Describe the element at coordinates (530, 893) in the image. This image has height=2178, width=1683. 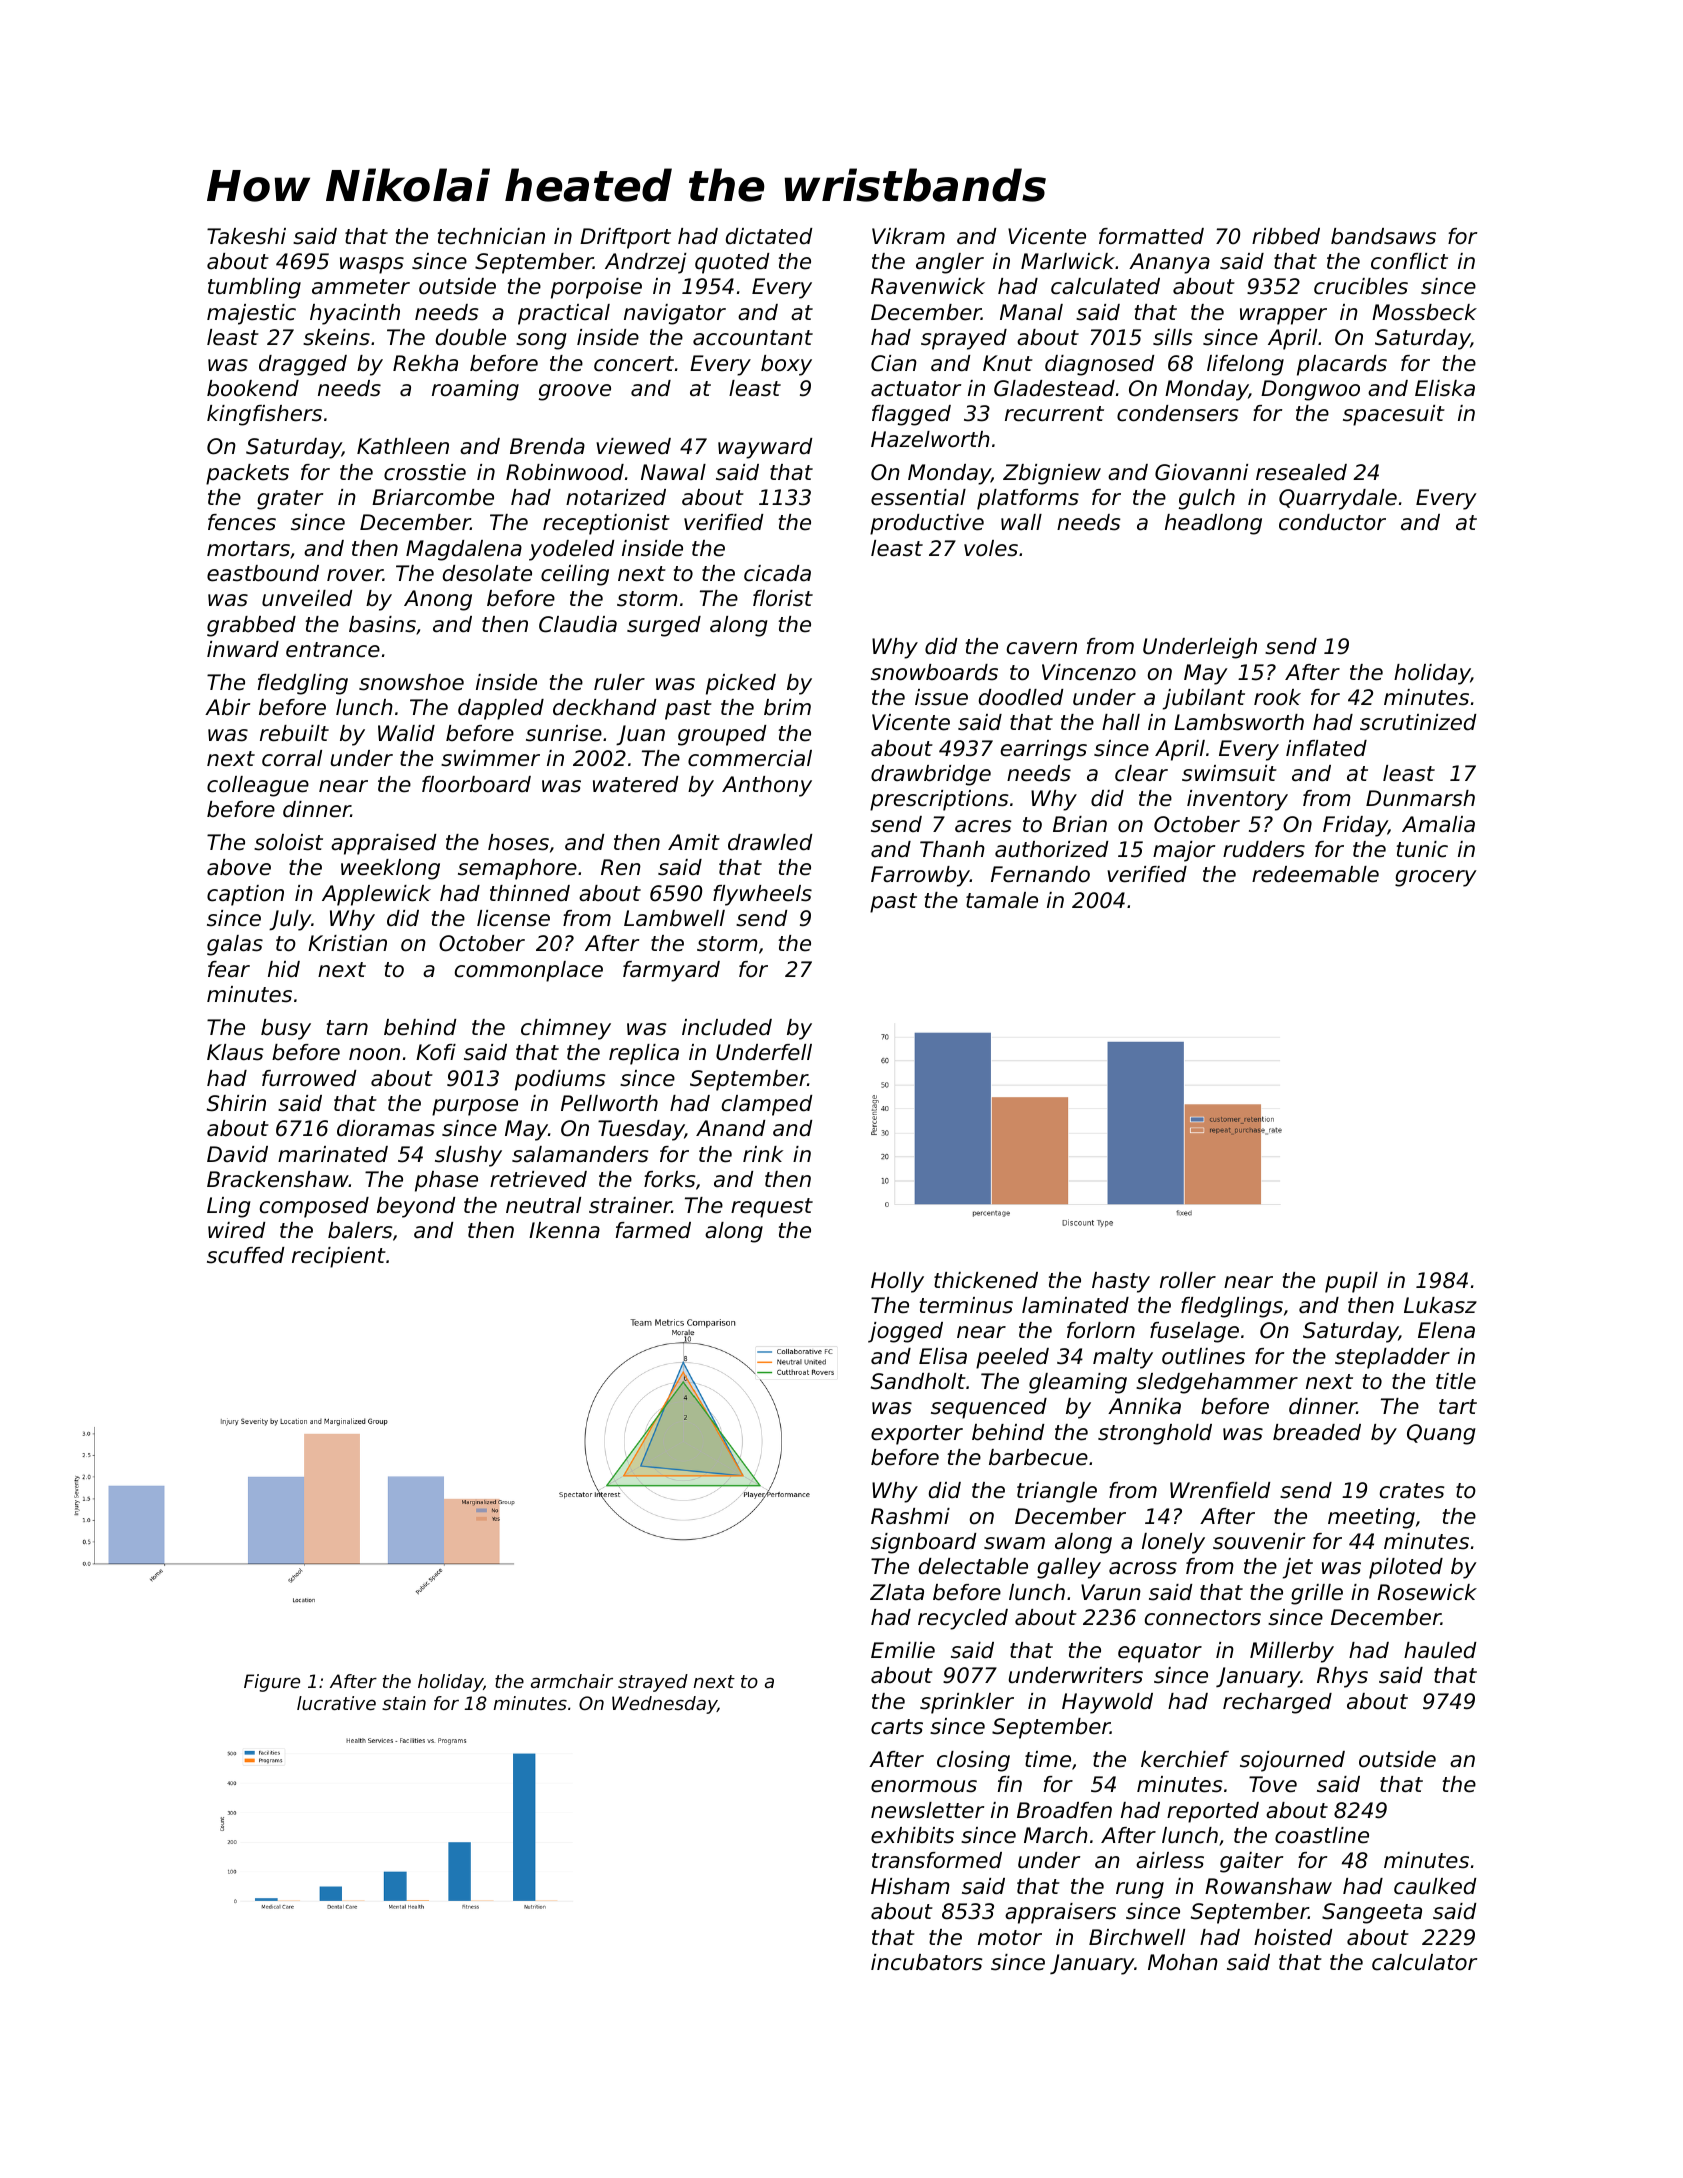
I see `thinned` at that location.
